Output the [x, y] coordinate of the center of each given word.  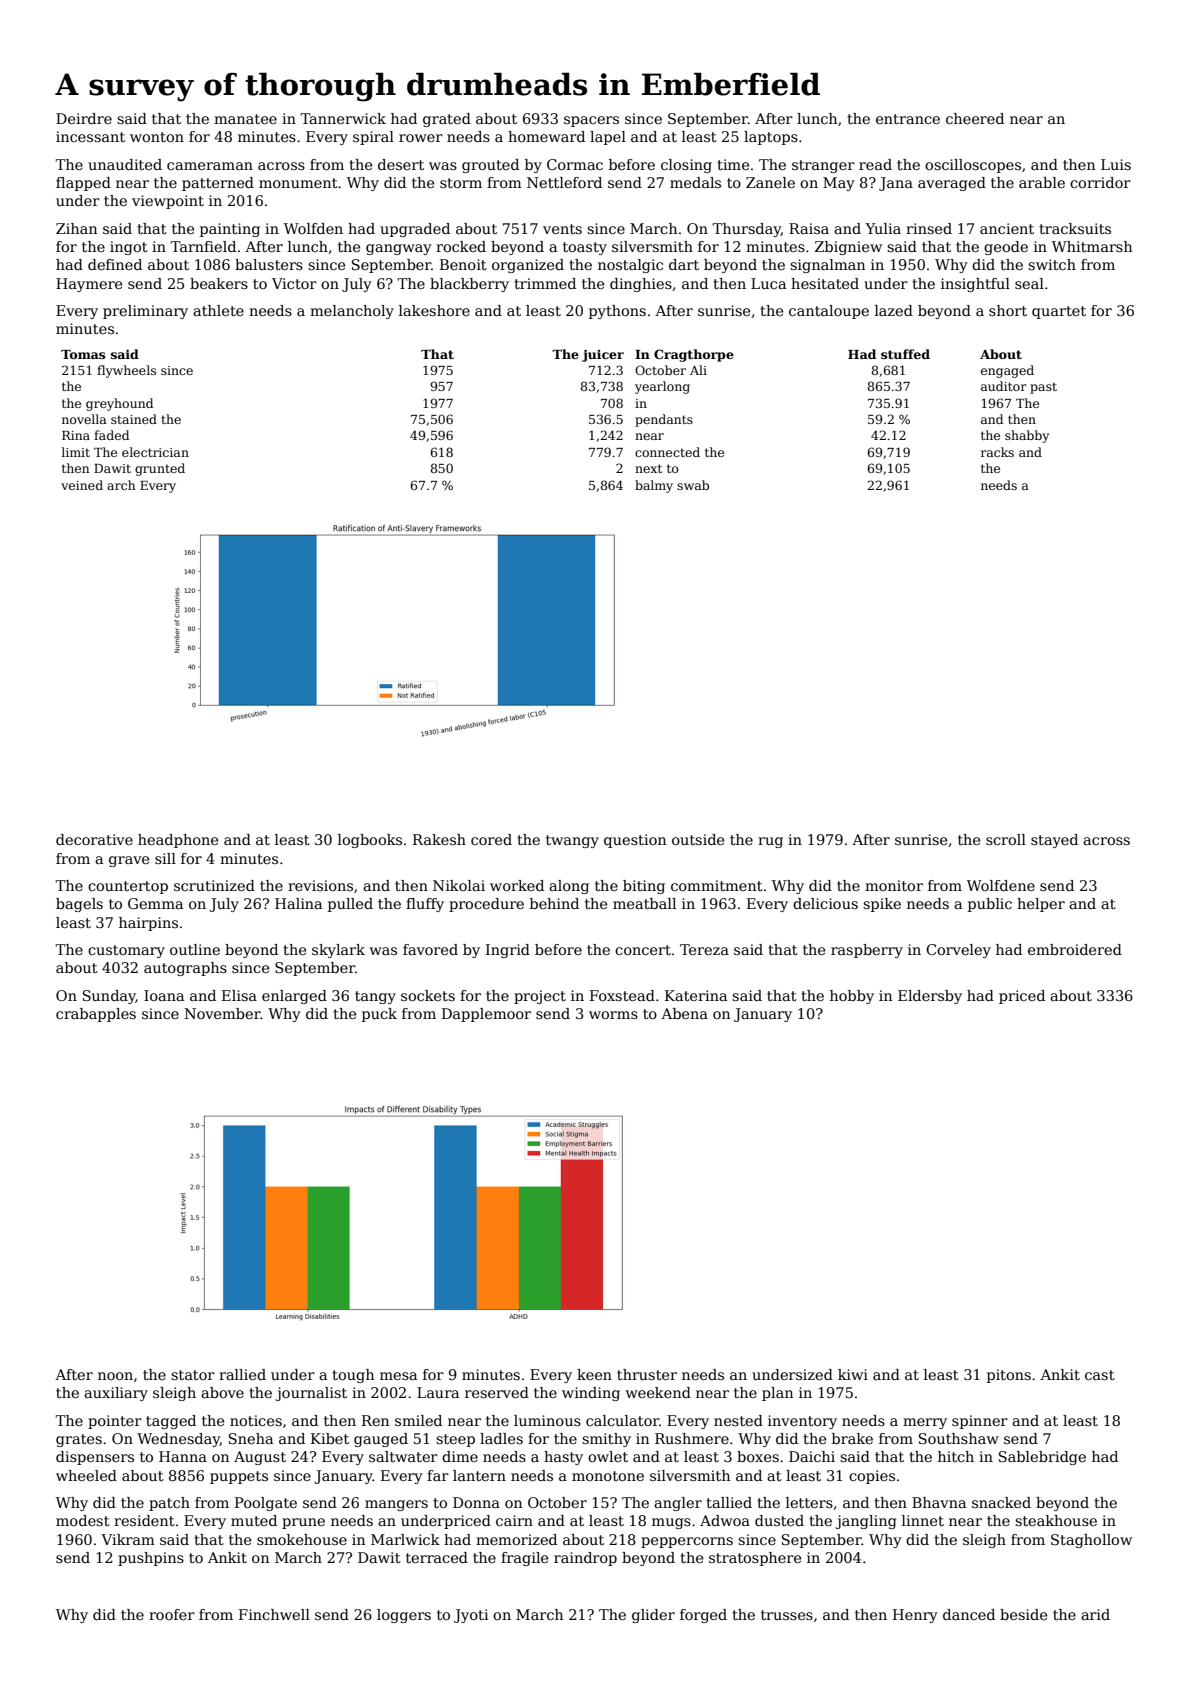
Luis [1116, 164]
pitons [1009, 1376]
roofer [172, 1614]
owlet [608, 1456]
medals [695, 182]
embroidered [1075, 949]
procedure [486, 905]
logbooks [370, 841]
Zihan [76, 228]
